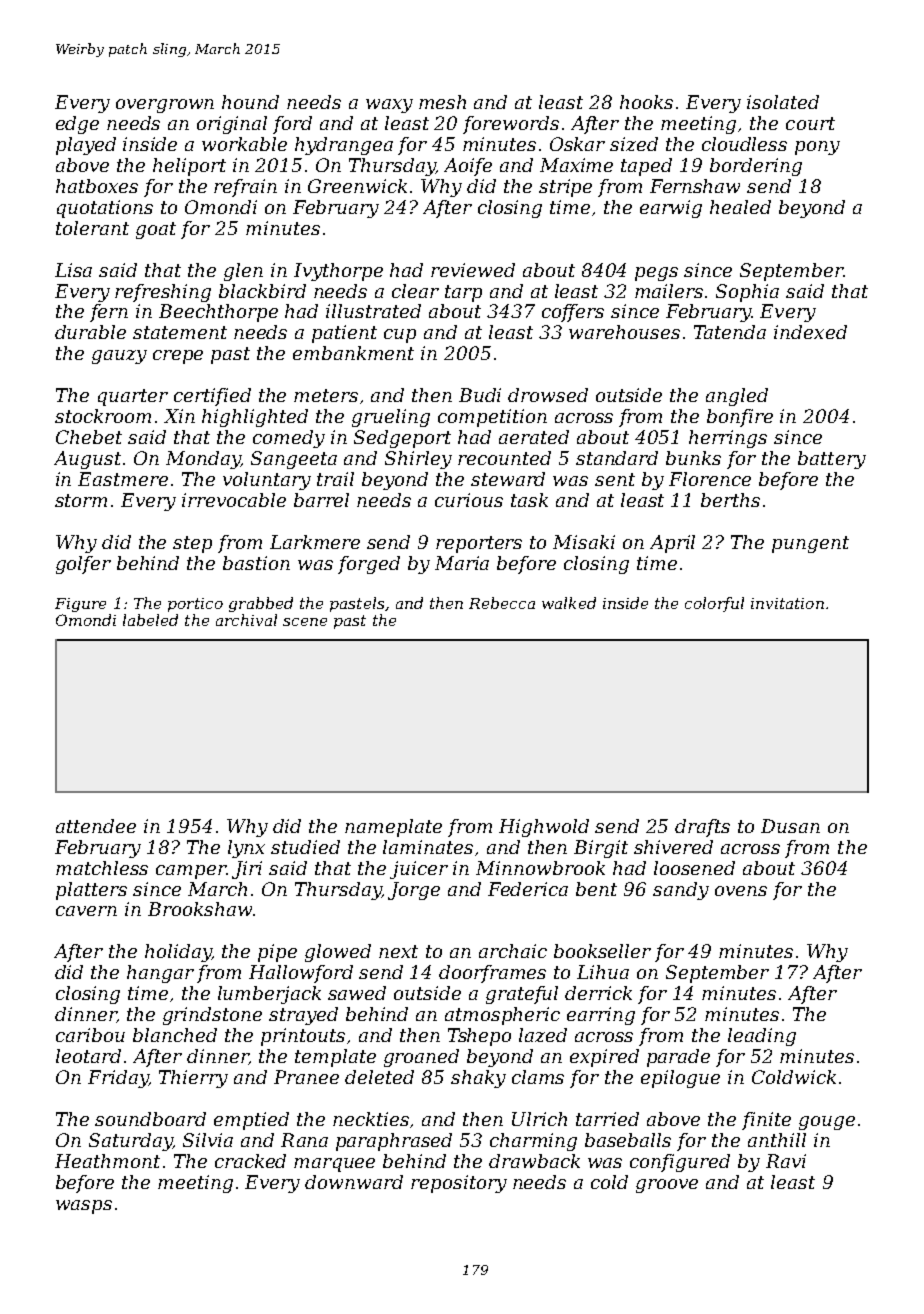  I want to click on repository, so click(459, 1184).
